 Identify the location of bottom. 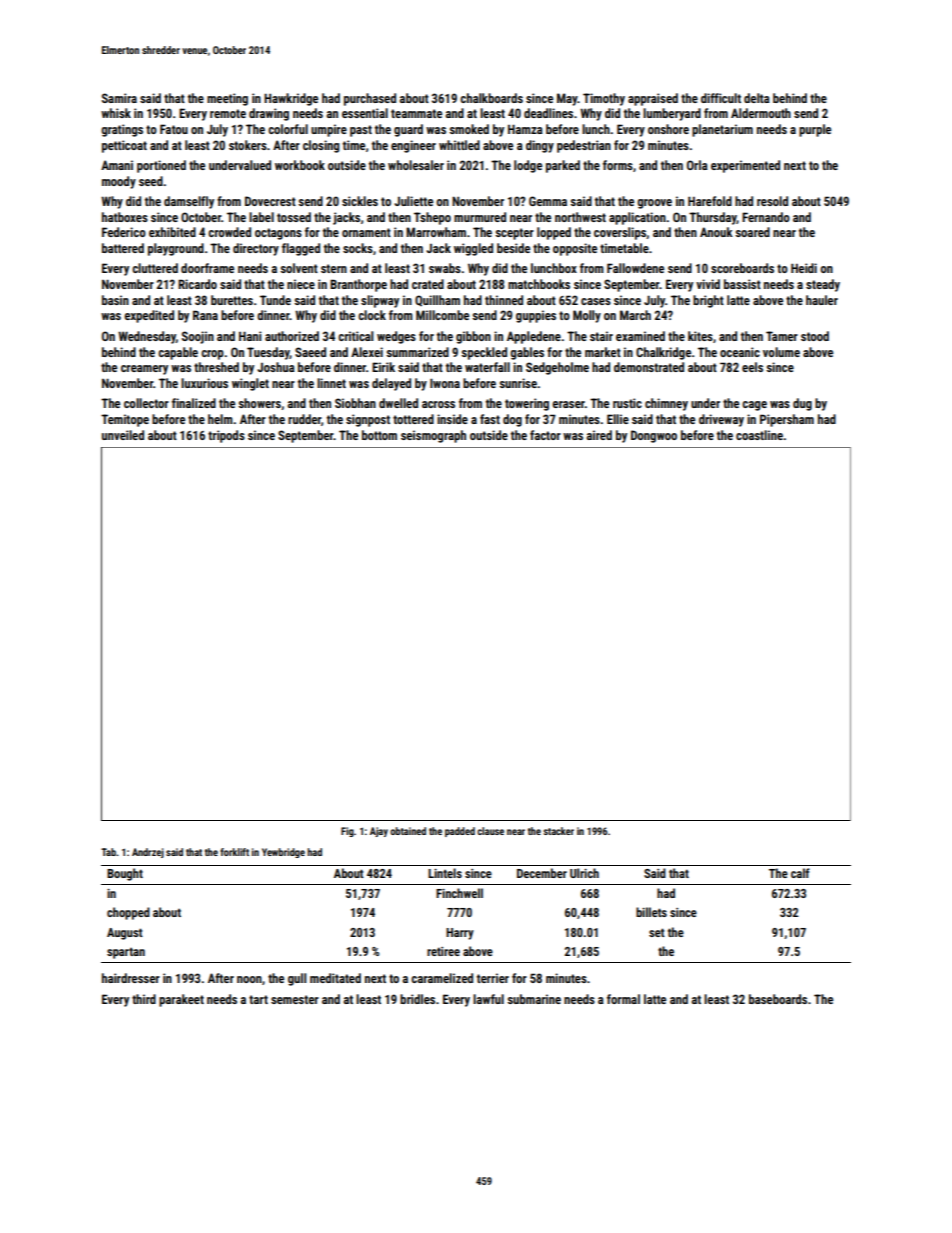
(379, 435).
